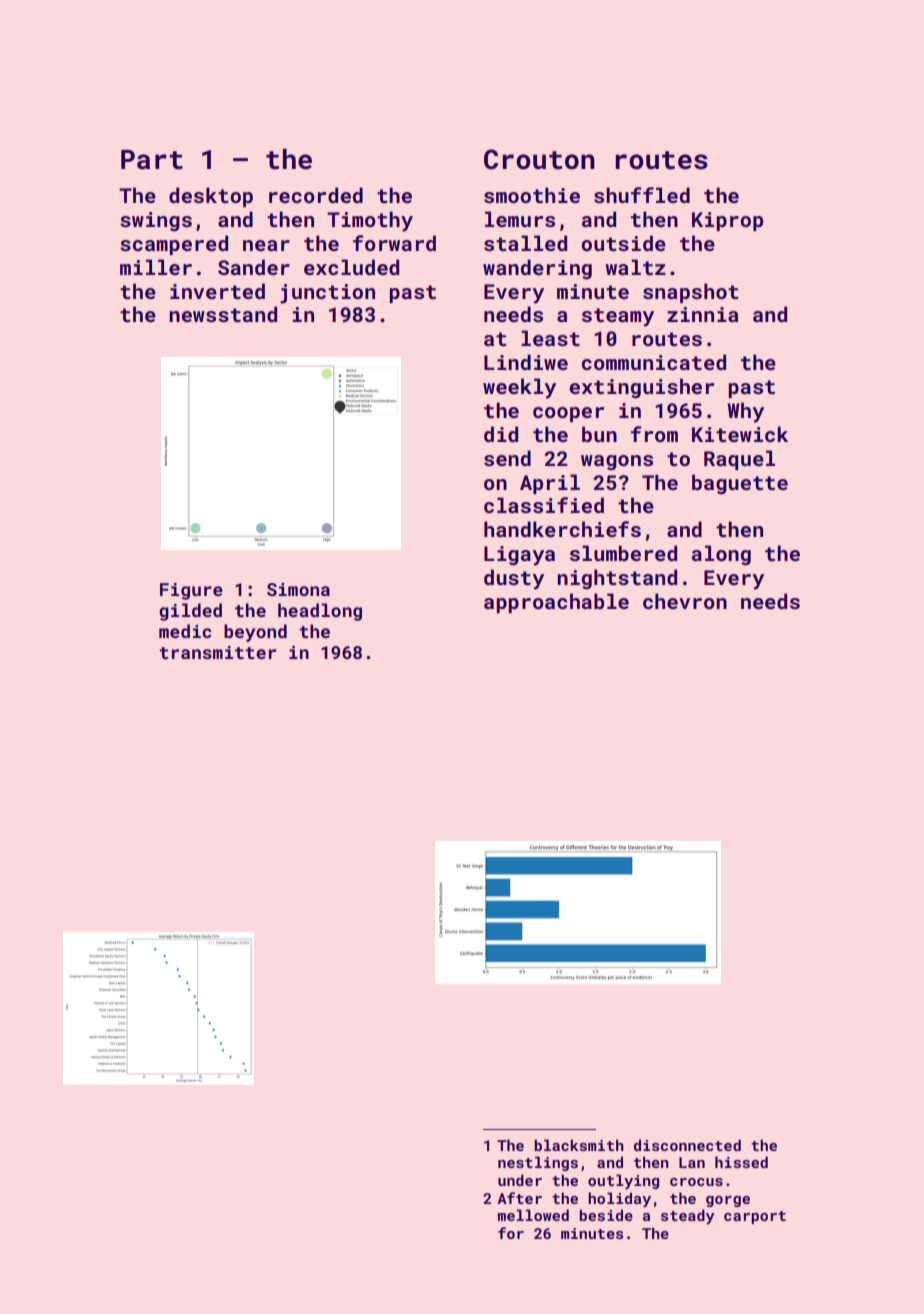 The width and height of the page is (924, 1314). I want to click on chevron, so click(685, 601).
